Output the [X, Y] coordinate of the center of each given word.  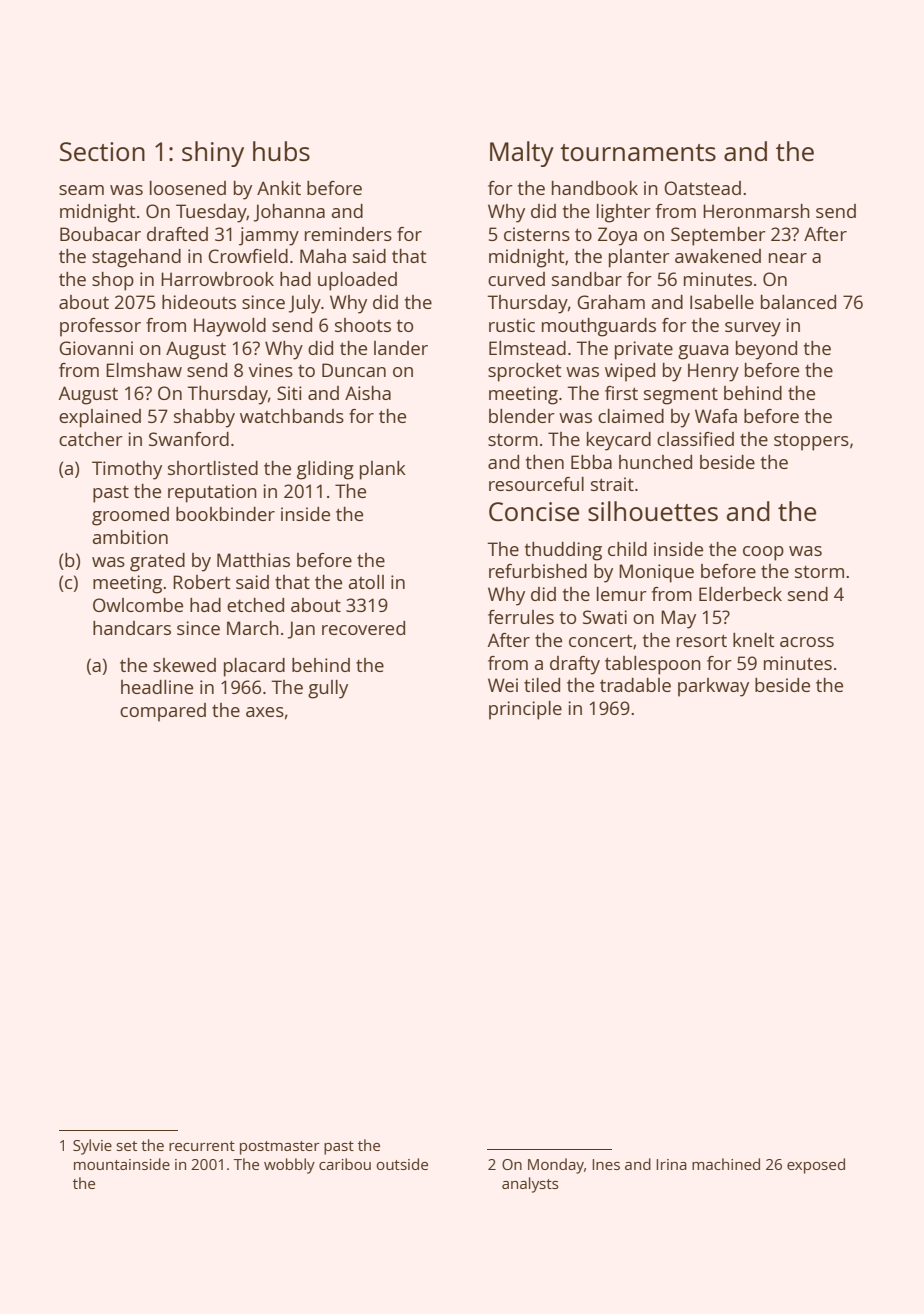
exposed [816, 1166]
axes [265, 712]
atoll [366, 582]
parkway [713, 687]
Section [102, 151]
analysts [530, 1185]
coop [763, 553]
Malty [522, 154]
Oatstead [702, 188]
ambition [130, 537]
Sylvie [92, 1147]
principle [525, 710]
